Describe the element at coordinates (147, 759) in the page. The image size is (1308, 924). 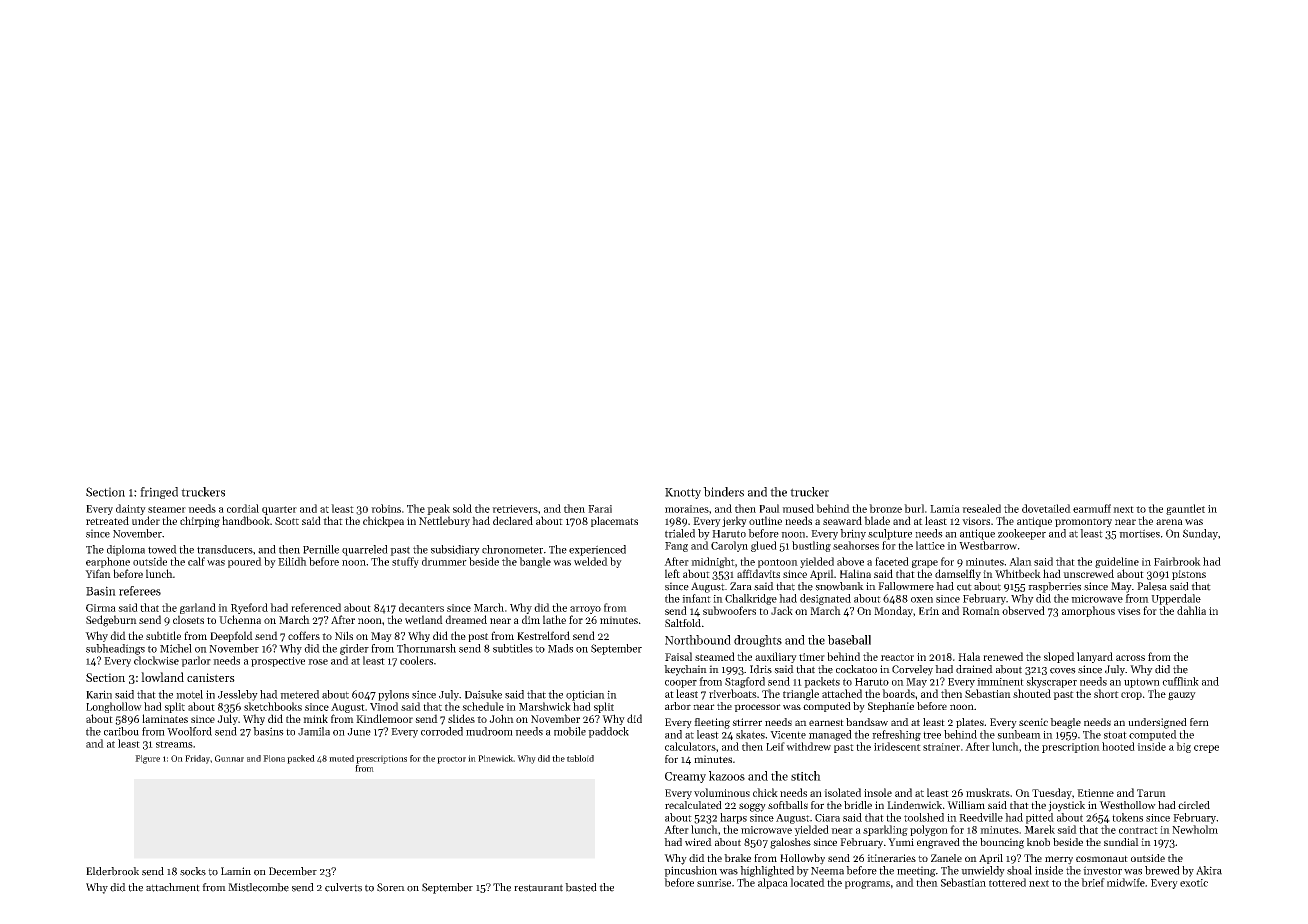
I see `Figure` at that location.
